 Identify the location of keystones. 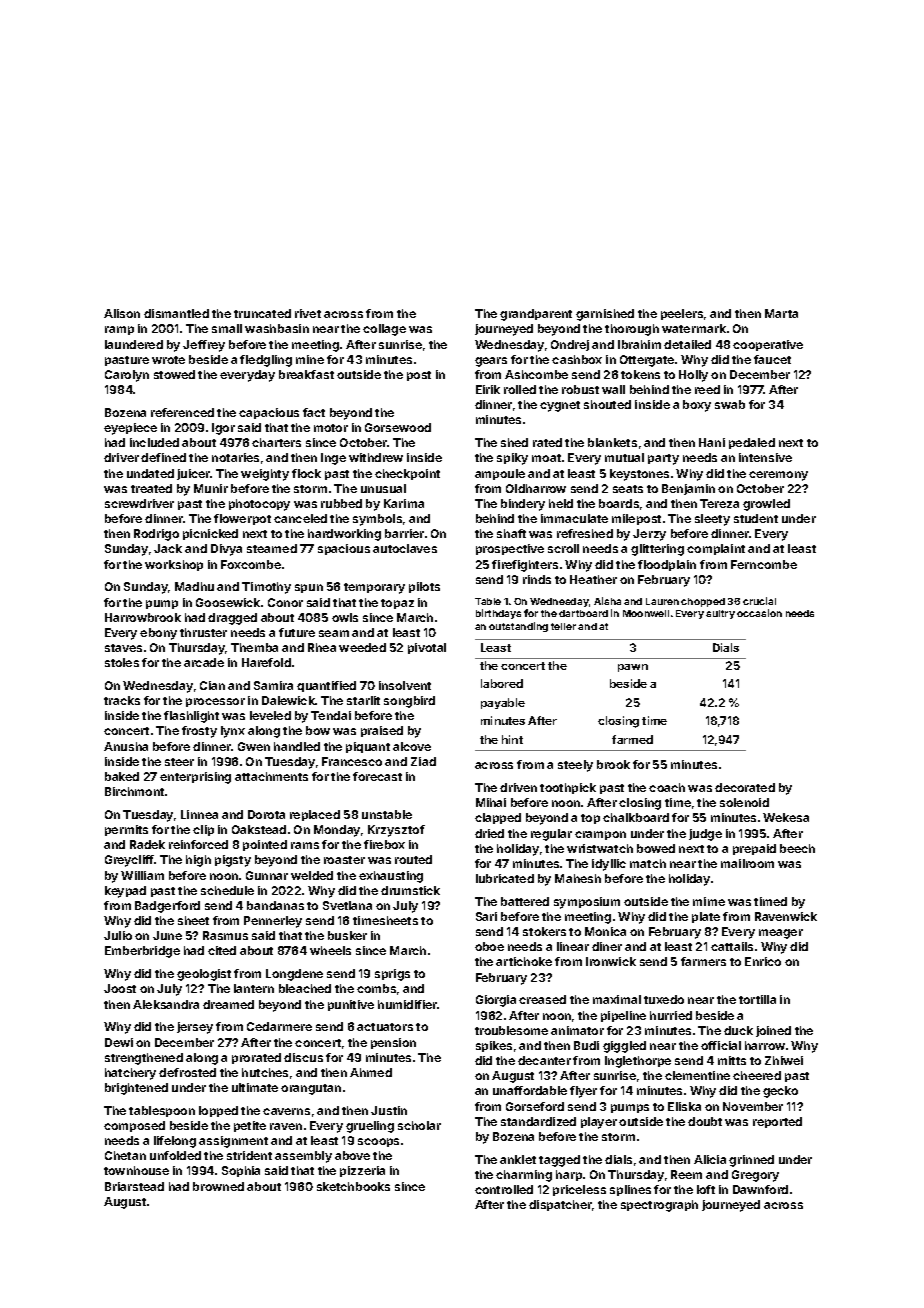
(639, 475).
